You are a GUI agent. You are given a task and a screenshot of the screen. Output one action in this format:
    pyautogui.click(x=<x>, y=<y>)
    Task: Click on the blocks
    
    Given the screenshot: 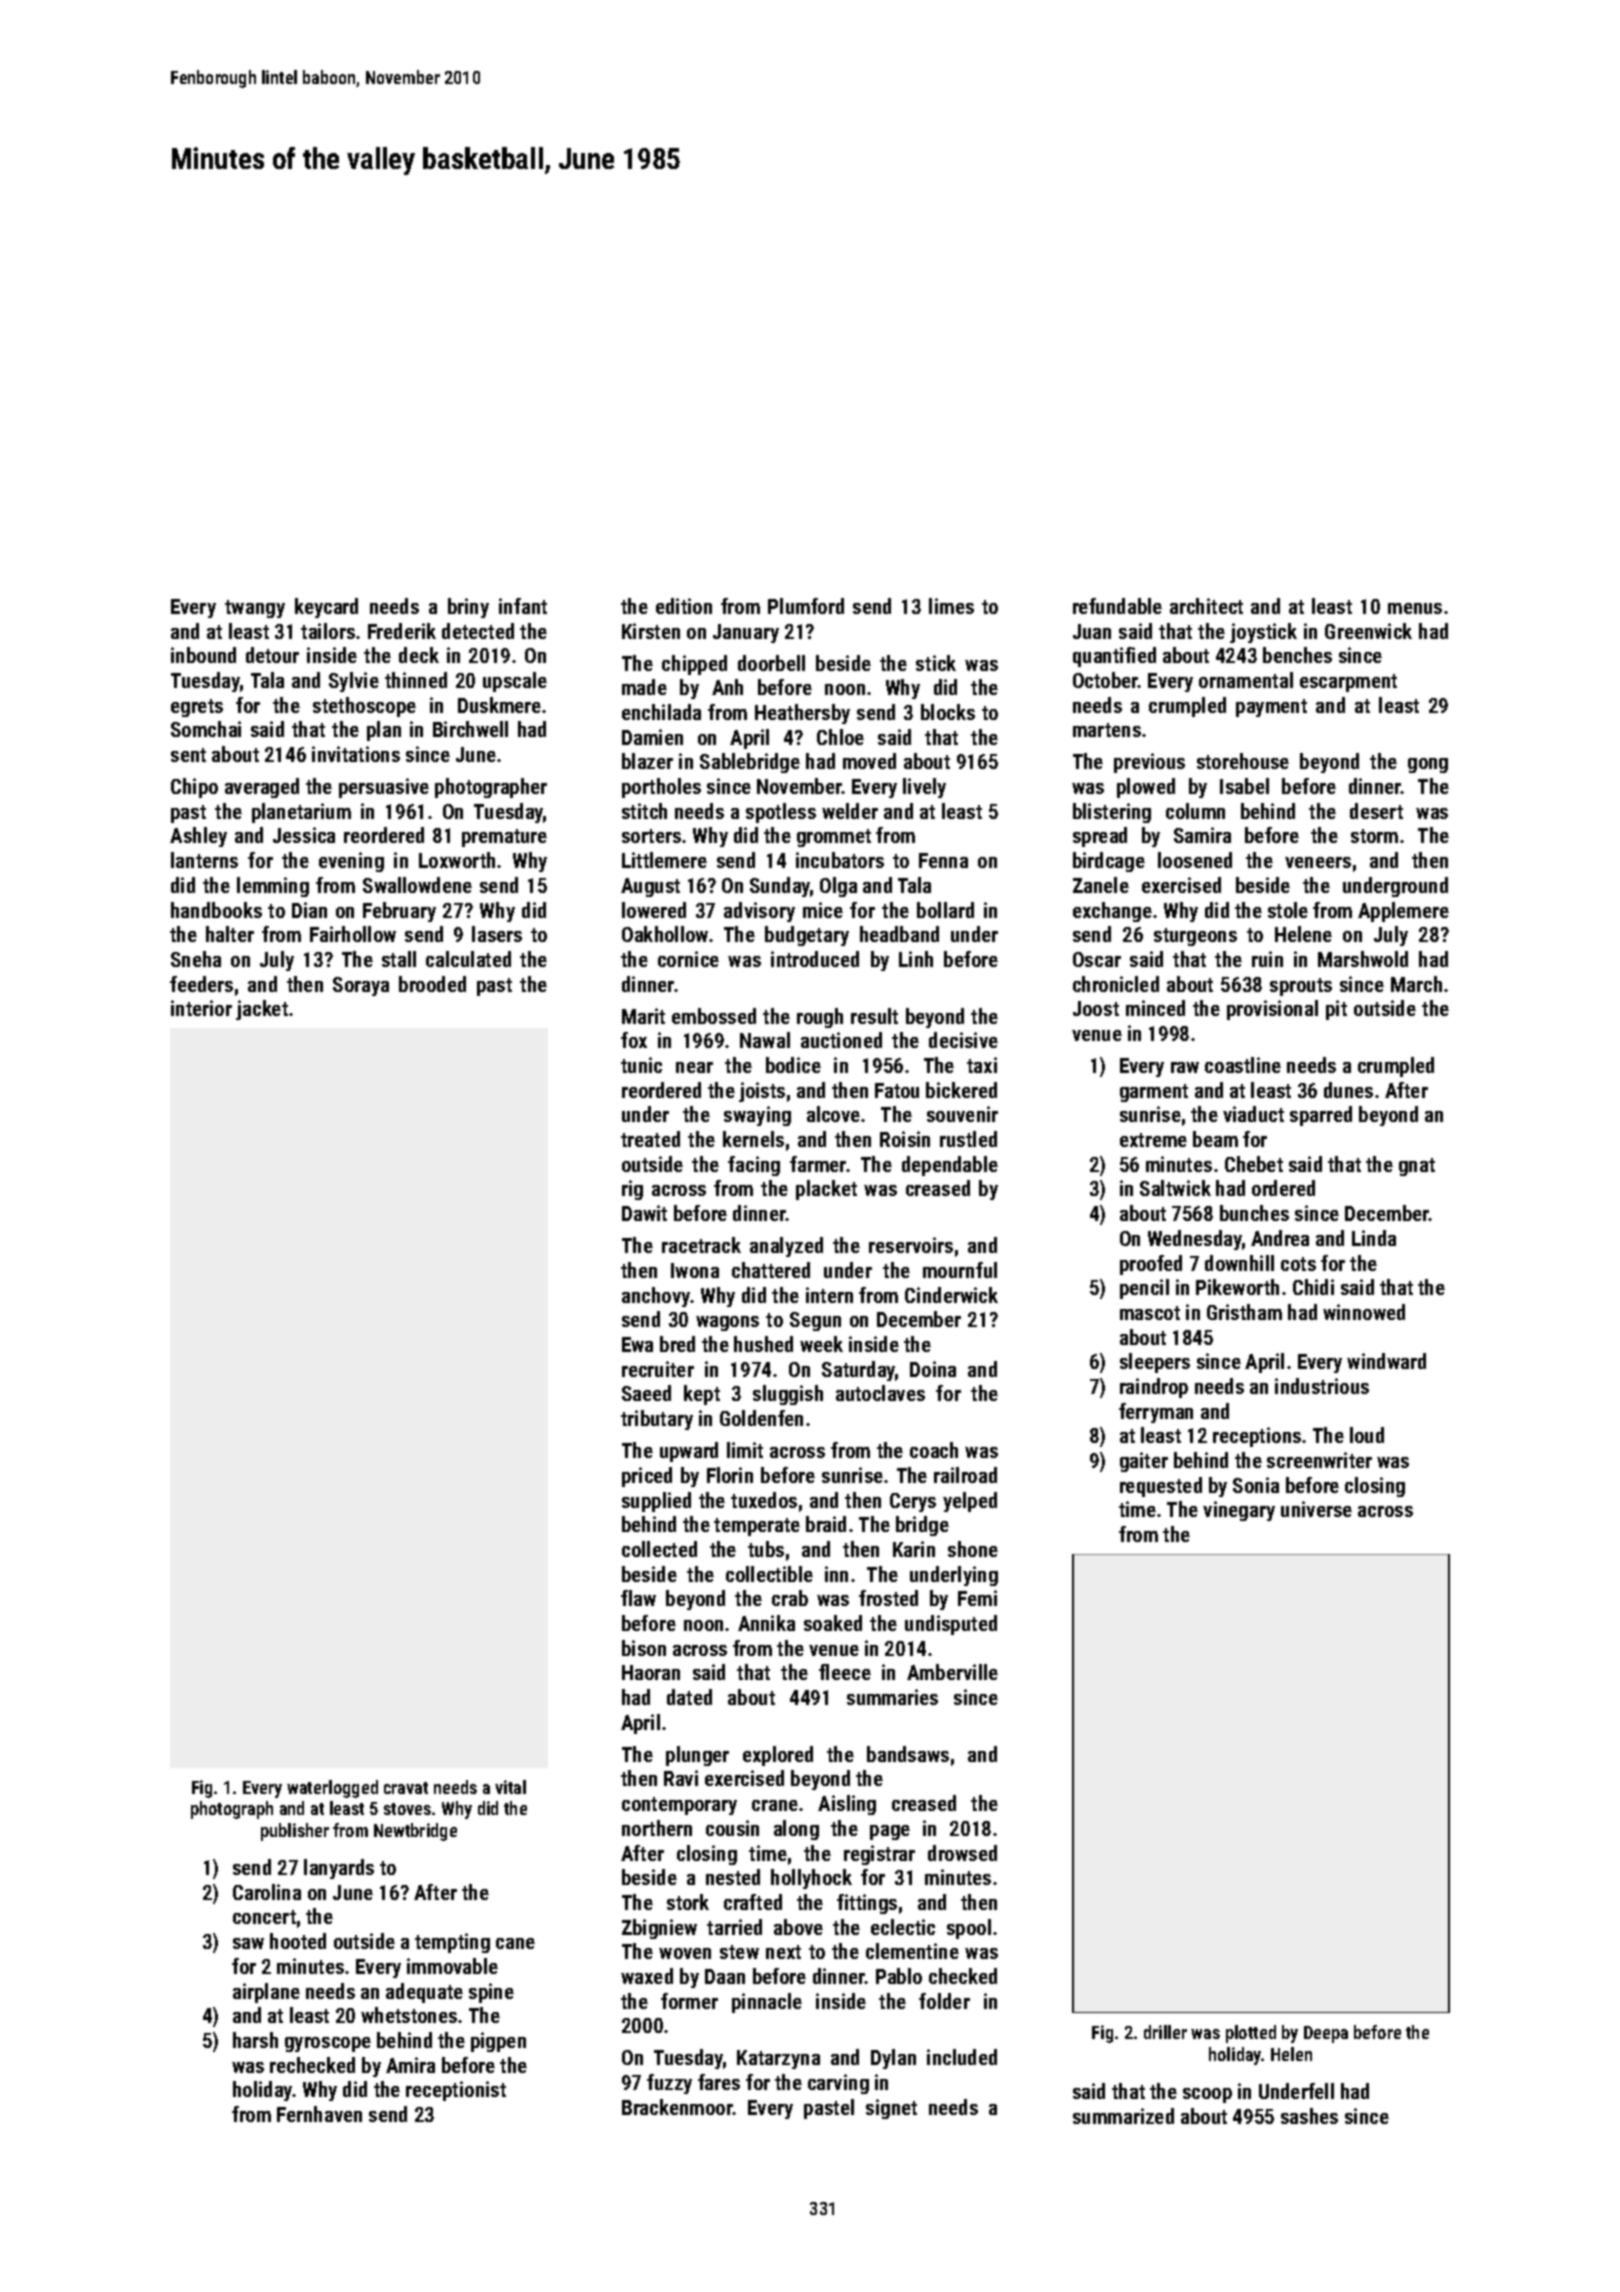 What is the action you would take?
    pyautogui.click(x=948, y=712)
